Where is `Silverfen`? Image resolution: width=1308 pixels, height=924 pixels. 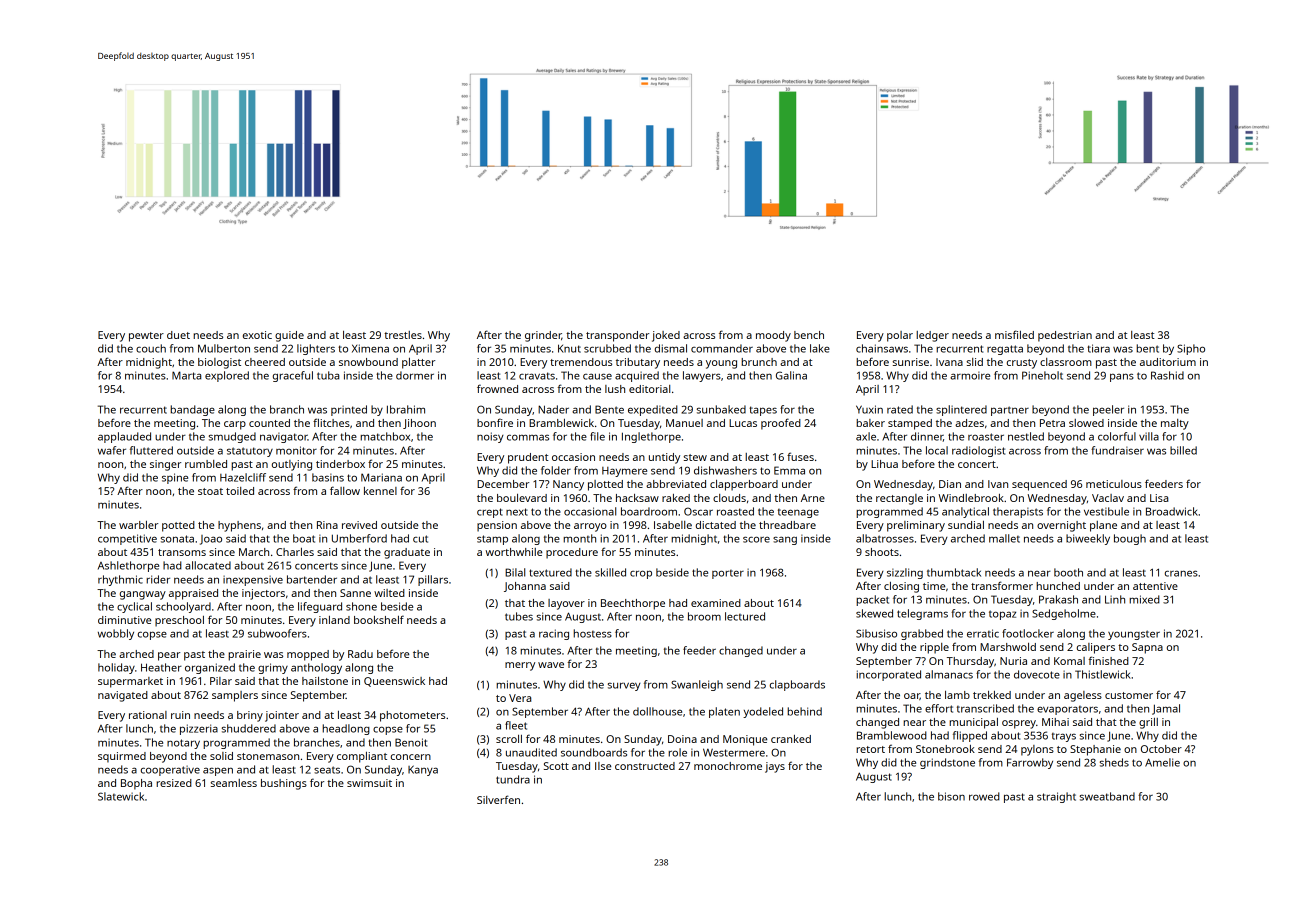
Silverfen is located at coordinates (498, 799).
